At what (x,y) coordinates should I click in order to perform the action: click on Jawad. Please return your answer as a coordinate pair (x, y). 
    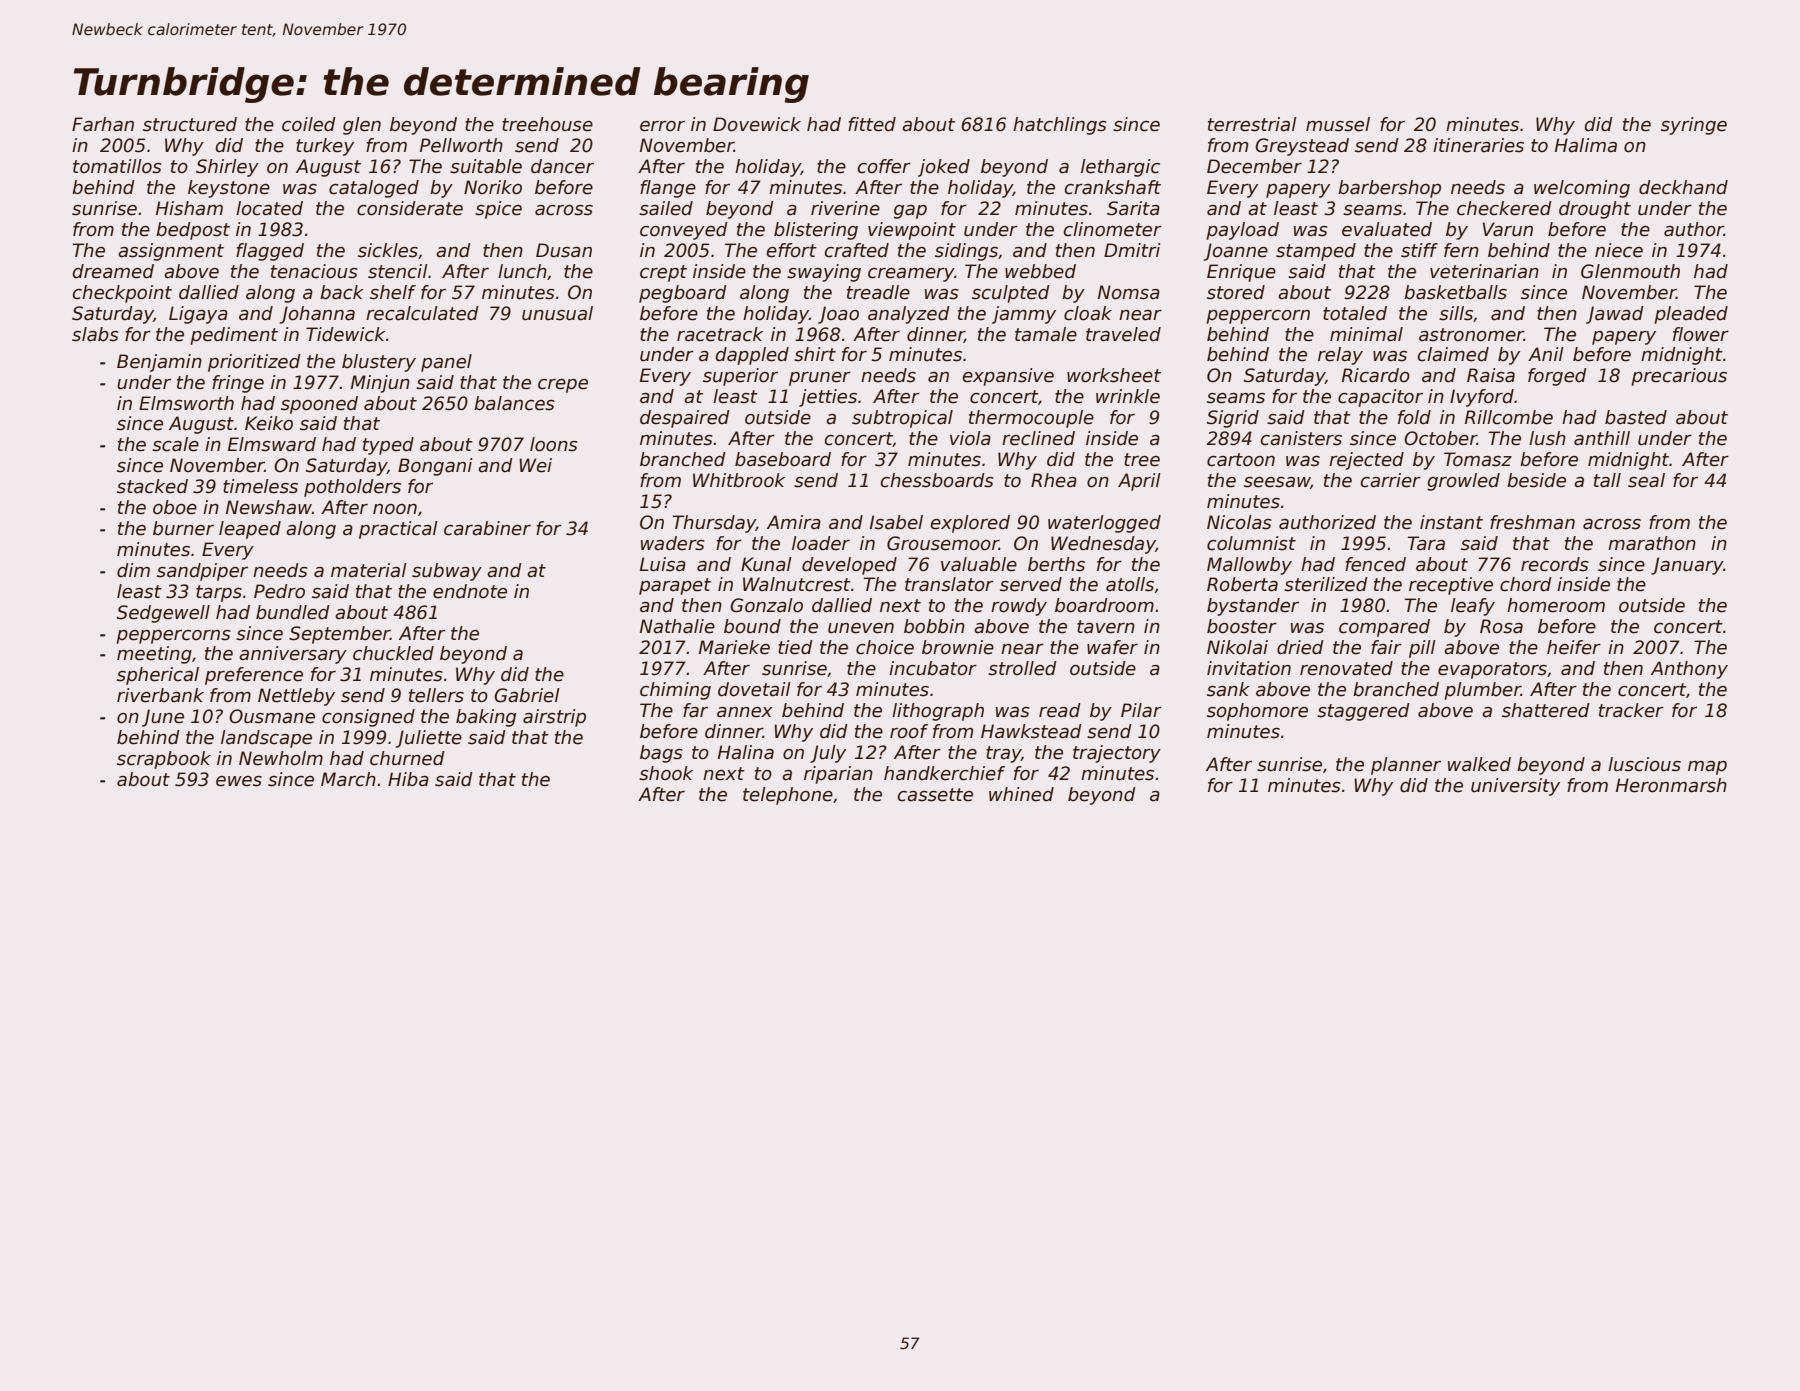
    Looking at the image, I should click on (1615, 315).
